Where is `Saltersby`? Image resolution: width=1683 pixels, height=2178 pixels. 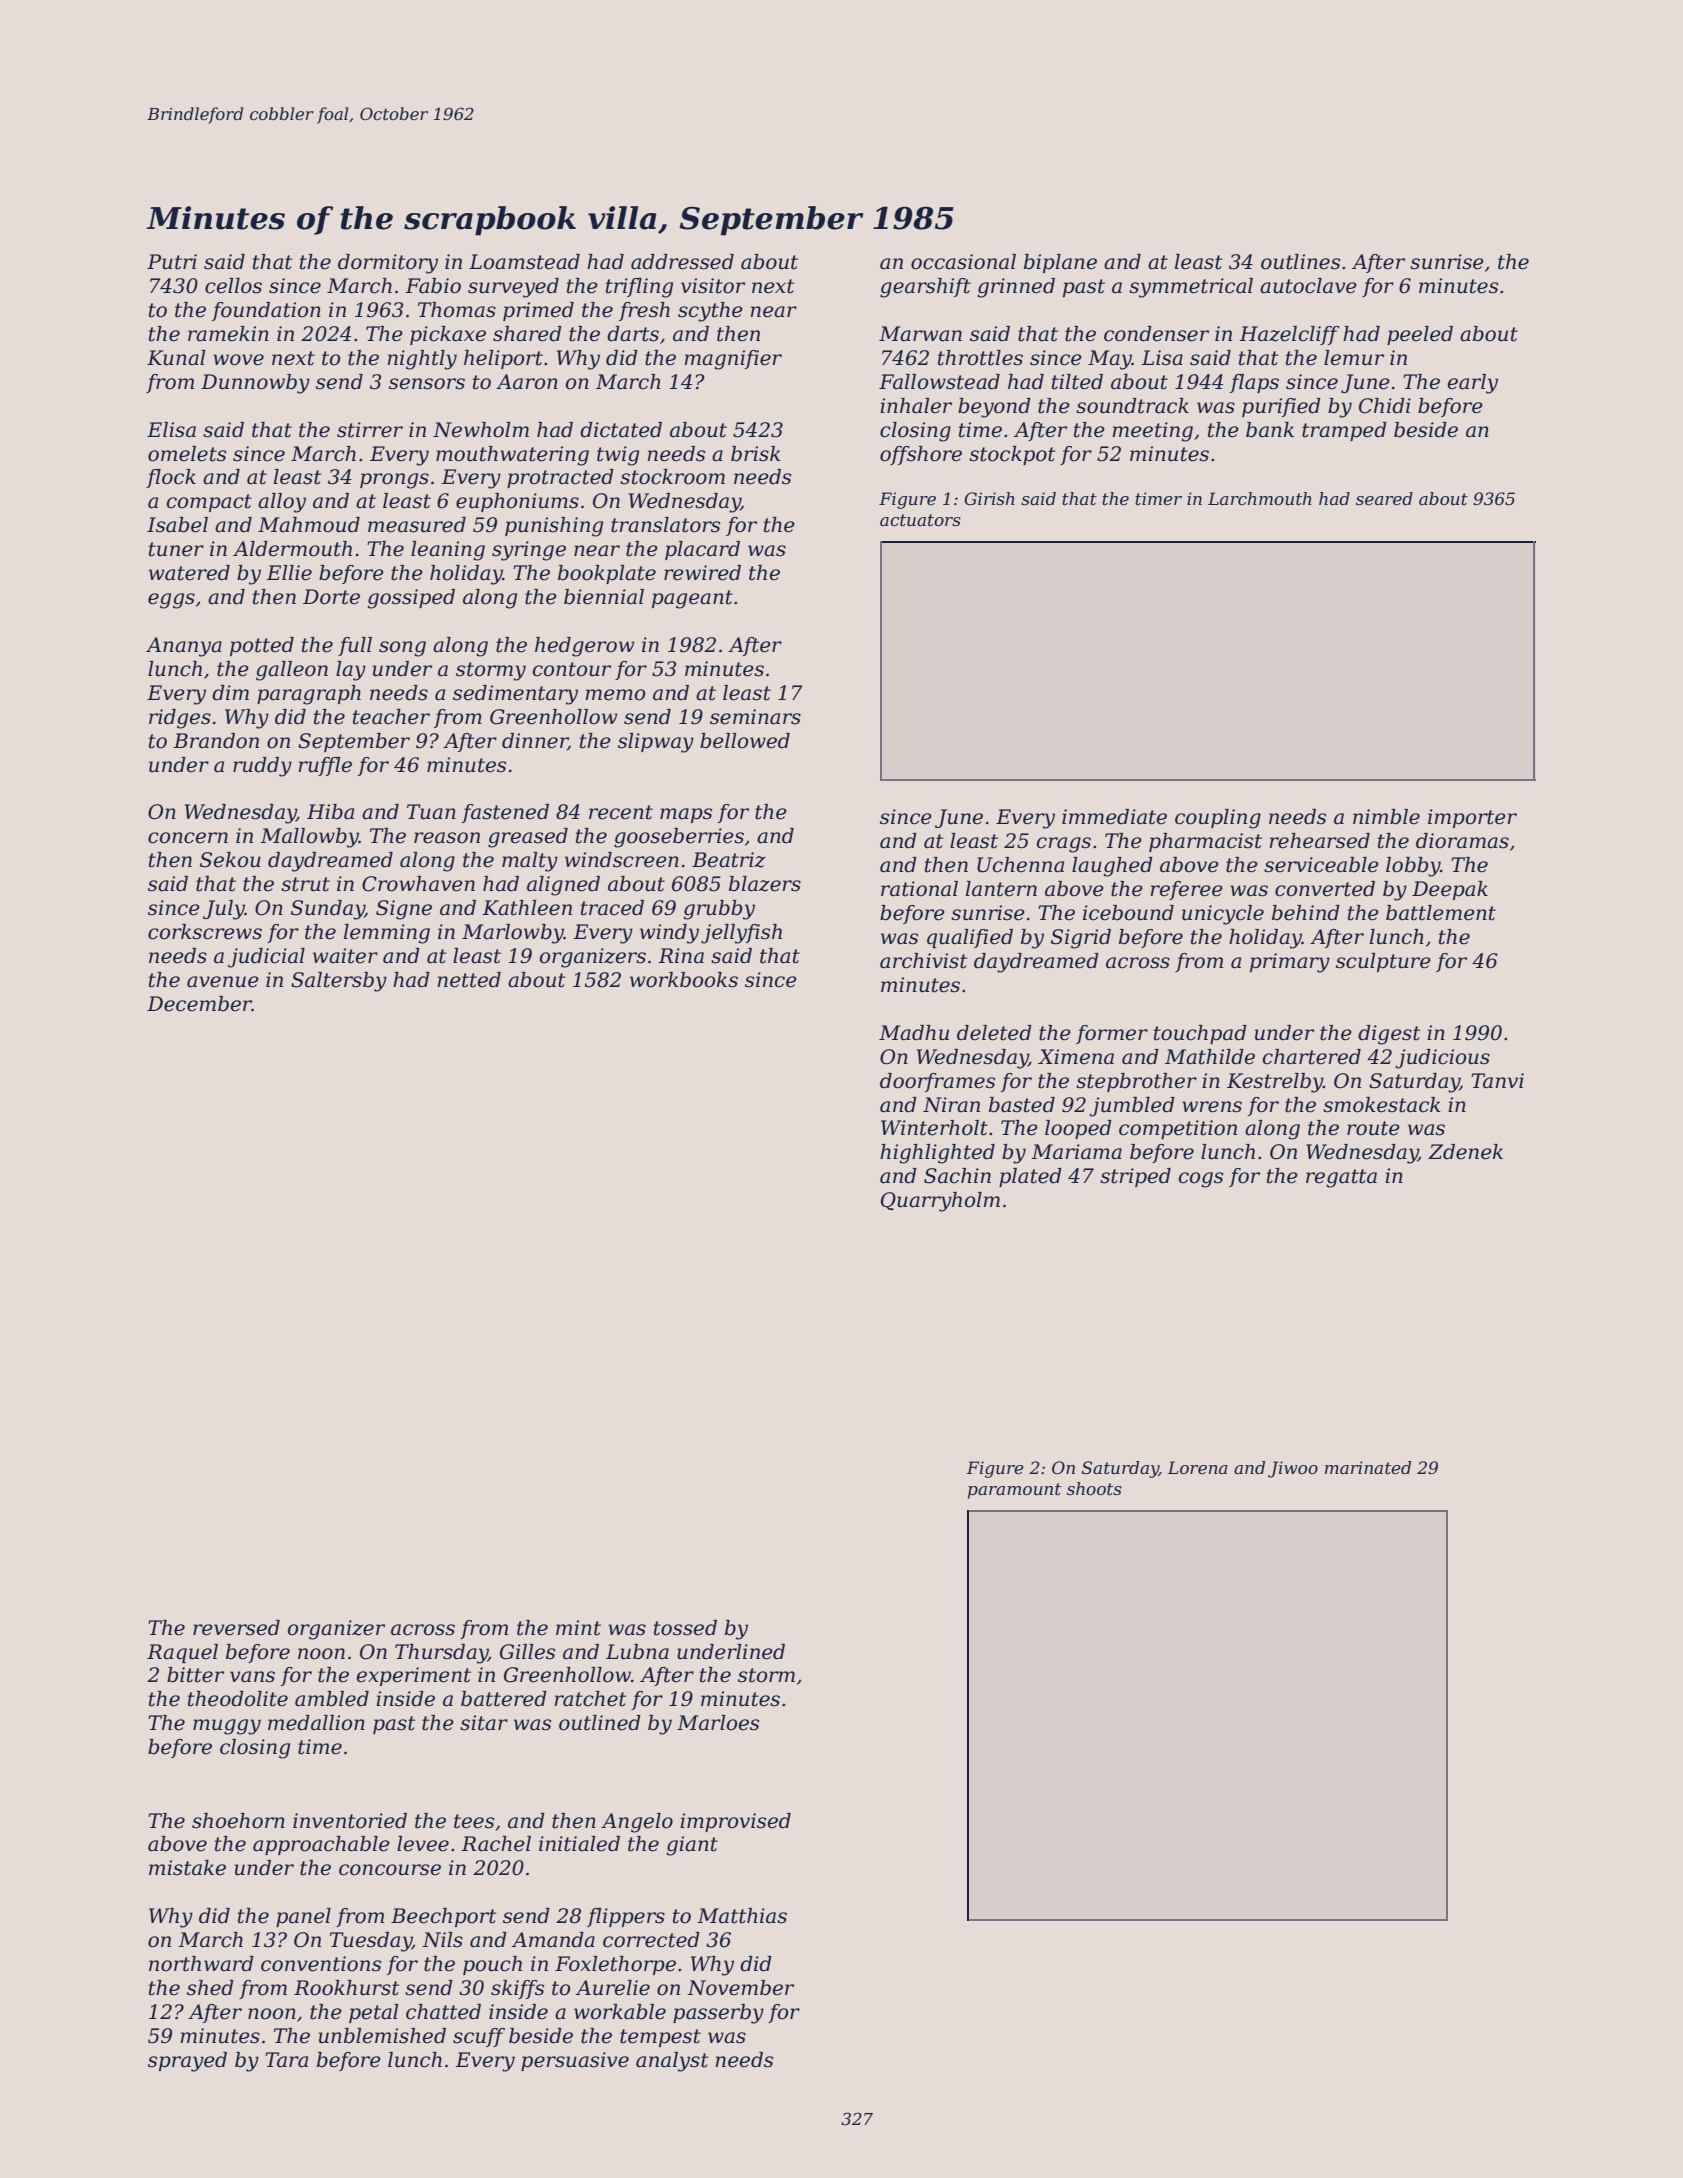 Saltersby is located at coordinates (339, 982).
